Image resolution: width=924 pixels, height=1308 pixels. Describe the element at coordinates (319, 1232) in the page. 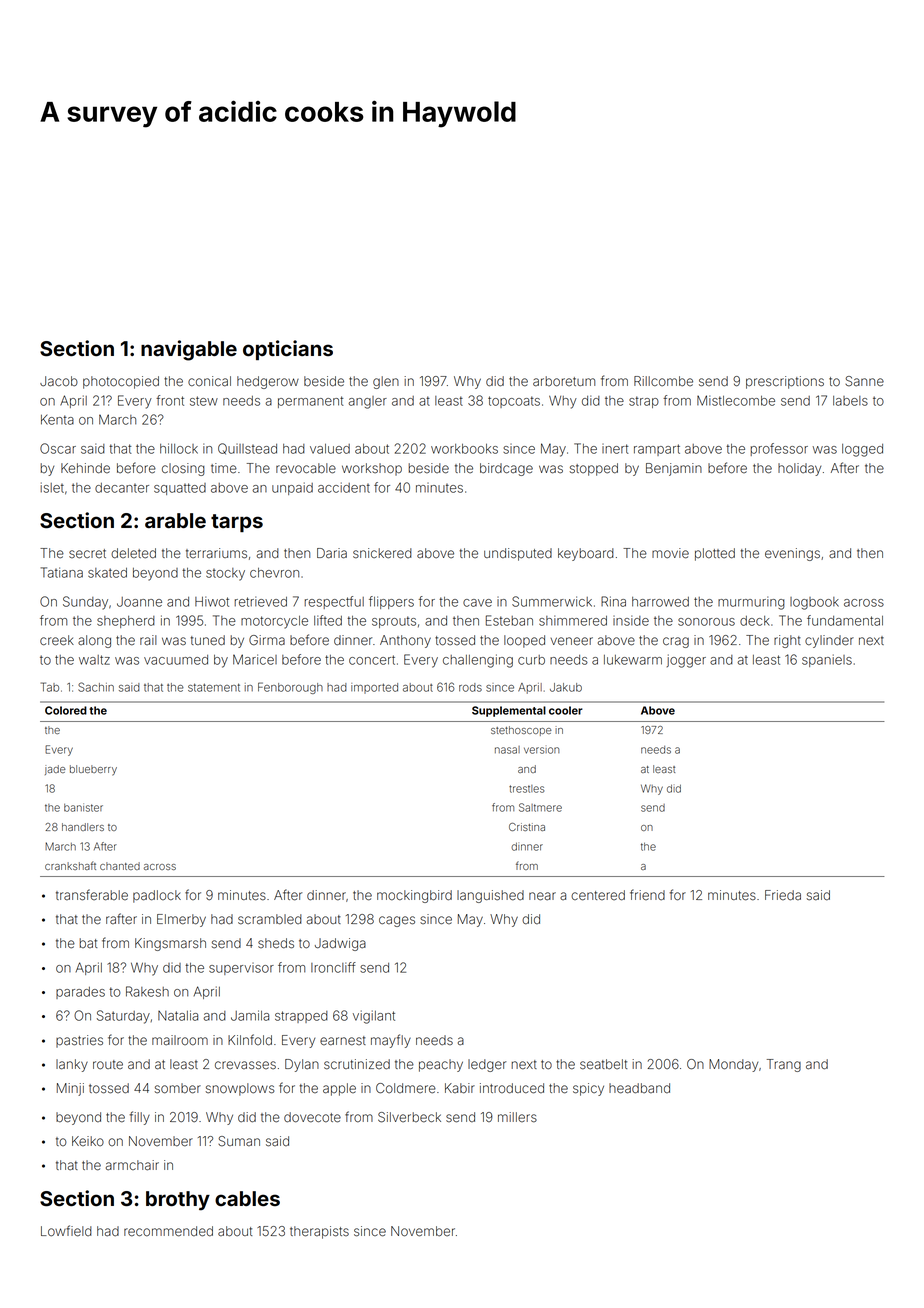

I see `therapists` at that location.
